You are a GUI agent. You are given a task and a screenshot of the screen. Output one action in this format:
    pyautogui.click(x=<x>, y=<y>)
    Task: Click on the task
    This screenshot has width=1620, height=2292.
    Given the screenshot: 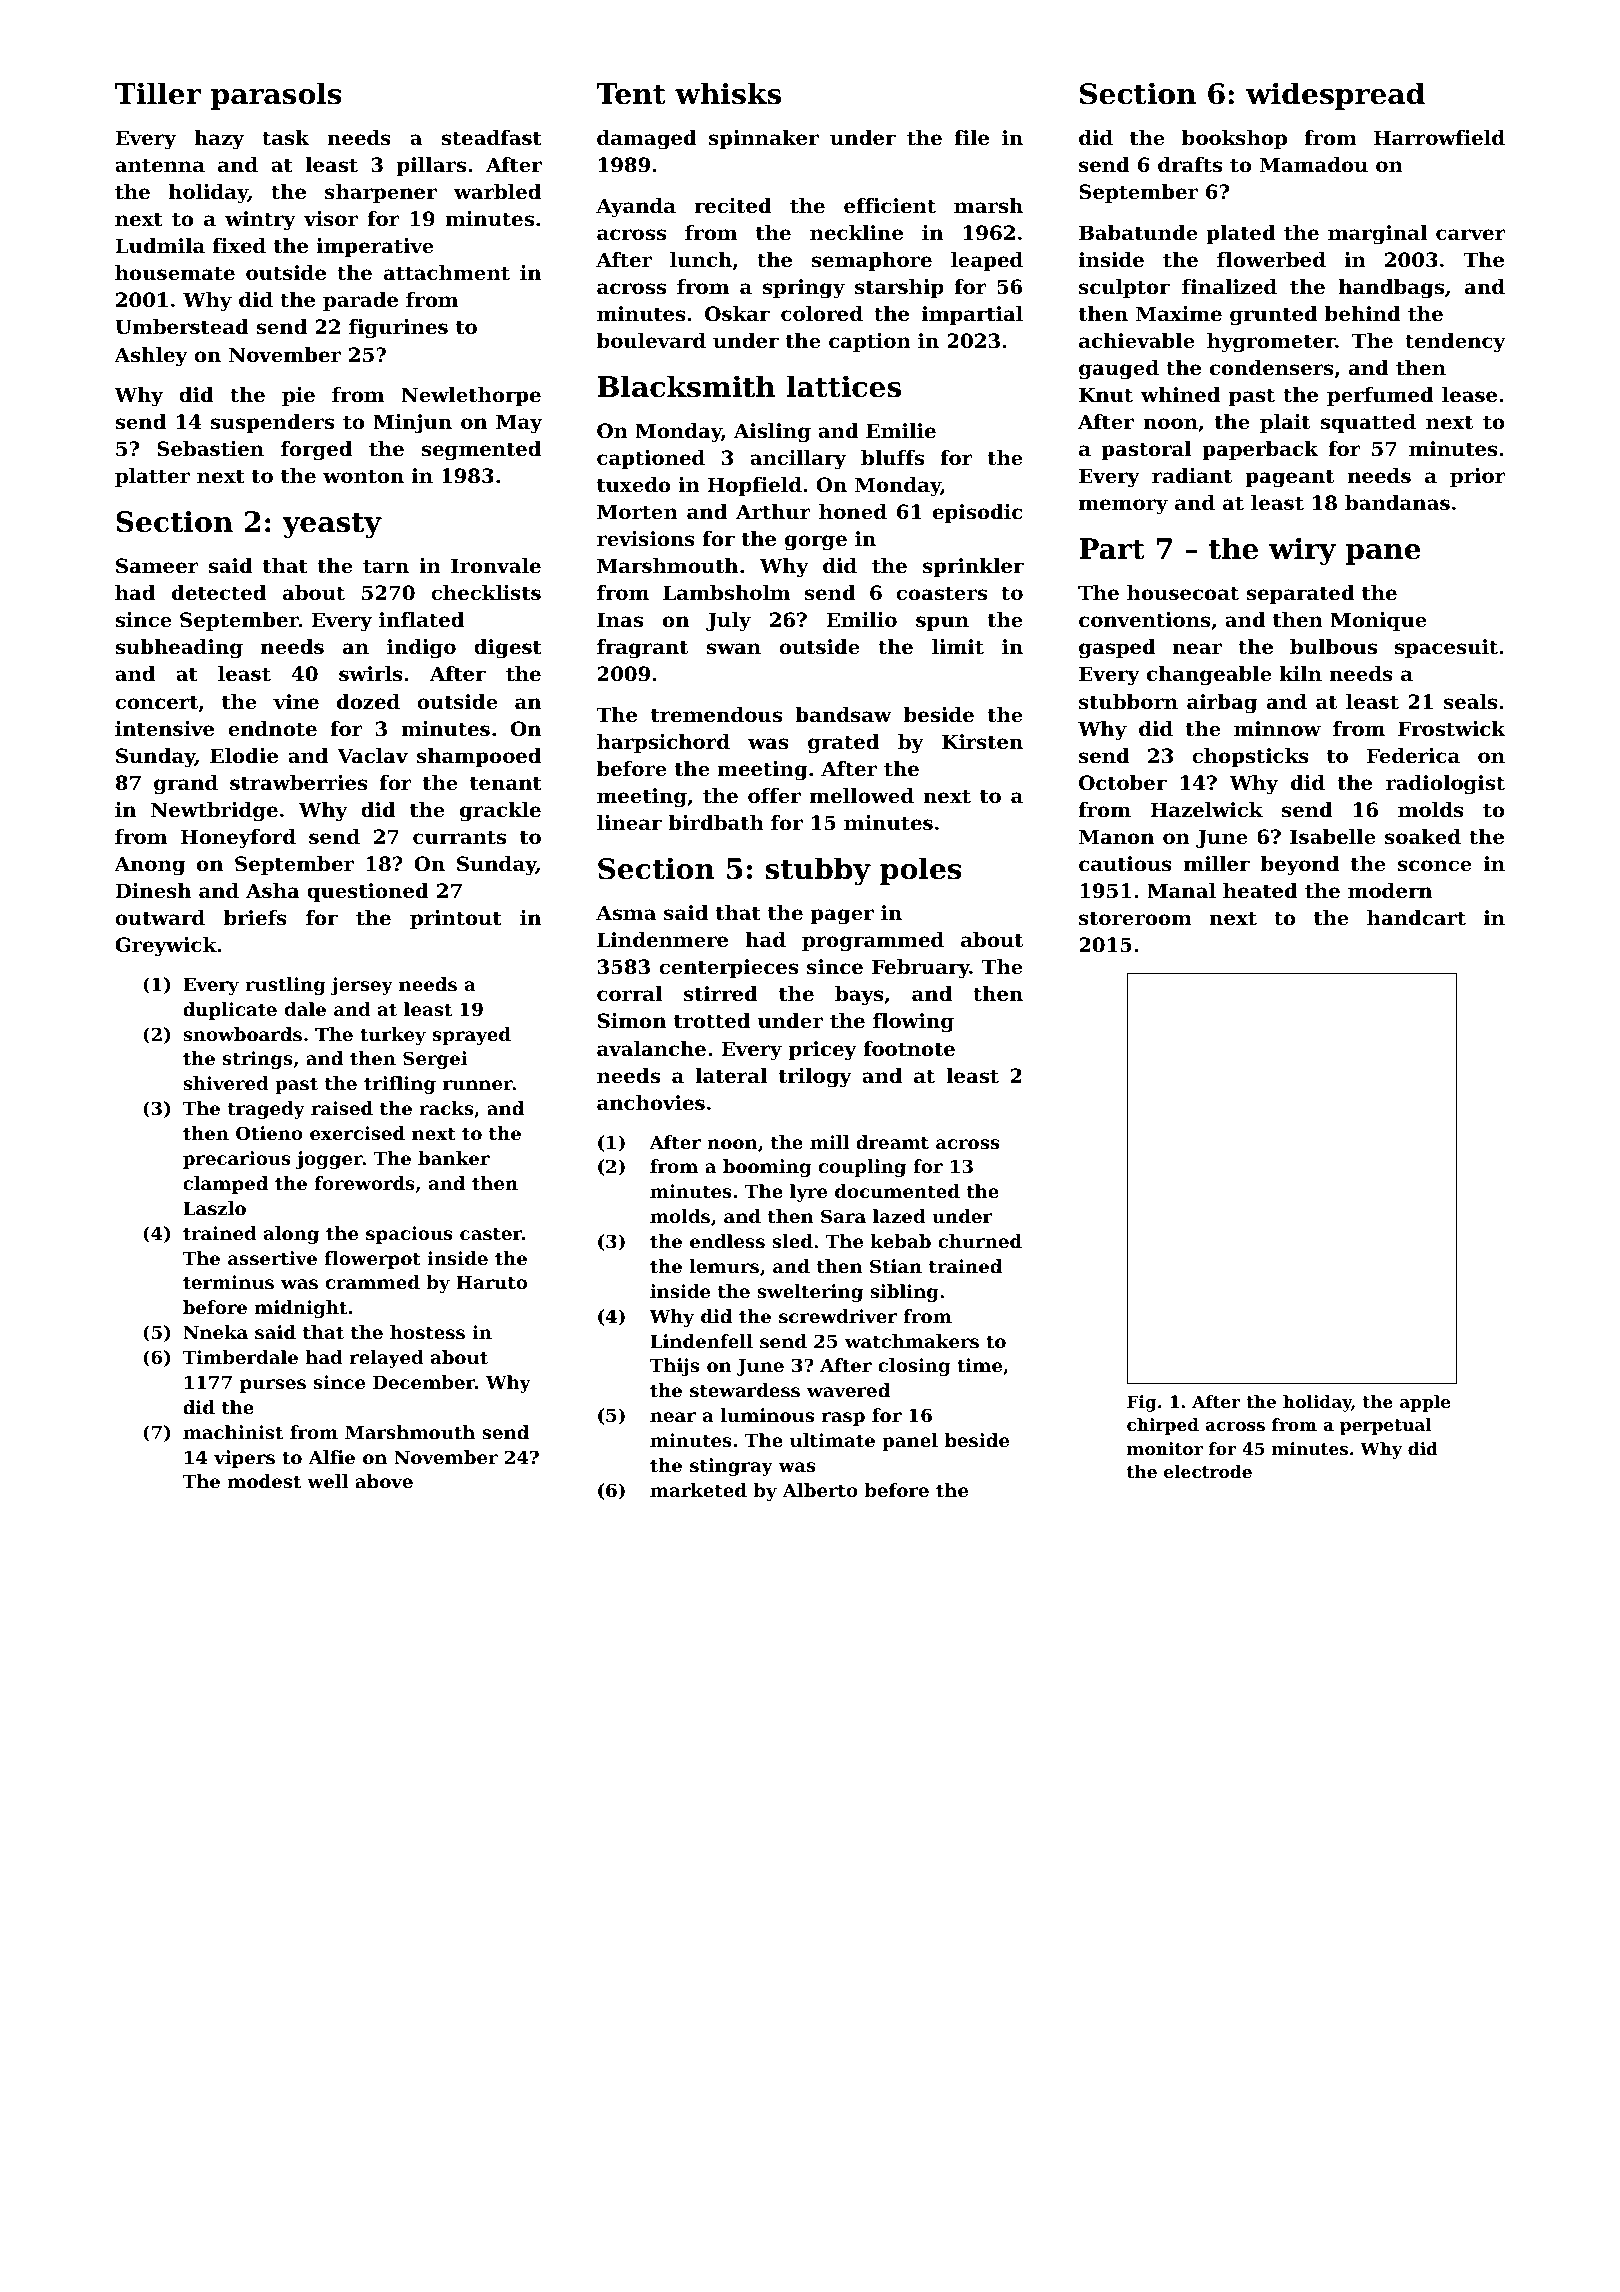 What is the action you would take?
    pyautogui.click(x=285, y=138)
